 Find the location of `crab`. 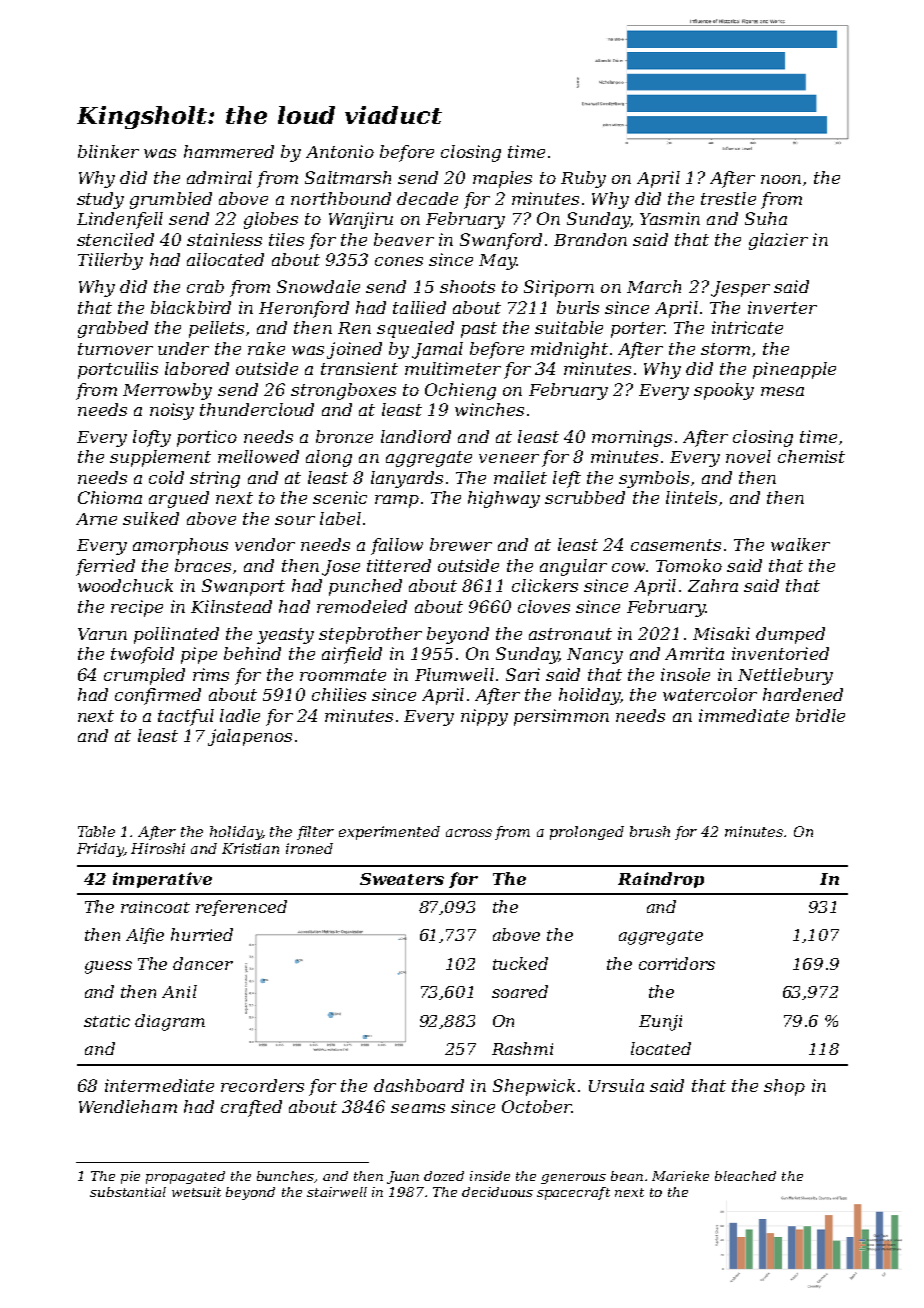

crab is located at coordinates (205, 286).
